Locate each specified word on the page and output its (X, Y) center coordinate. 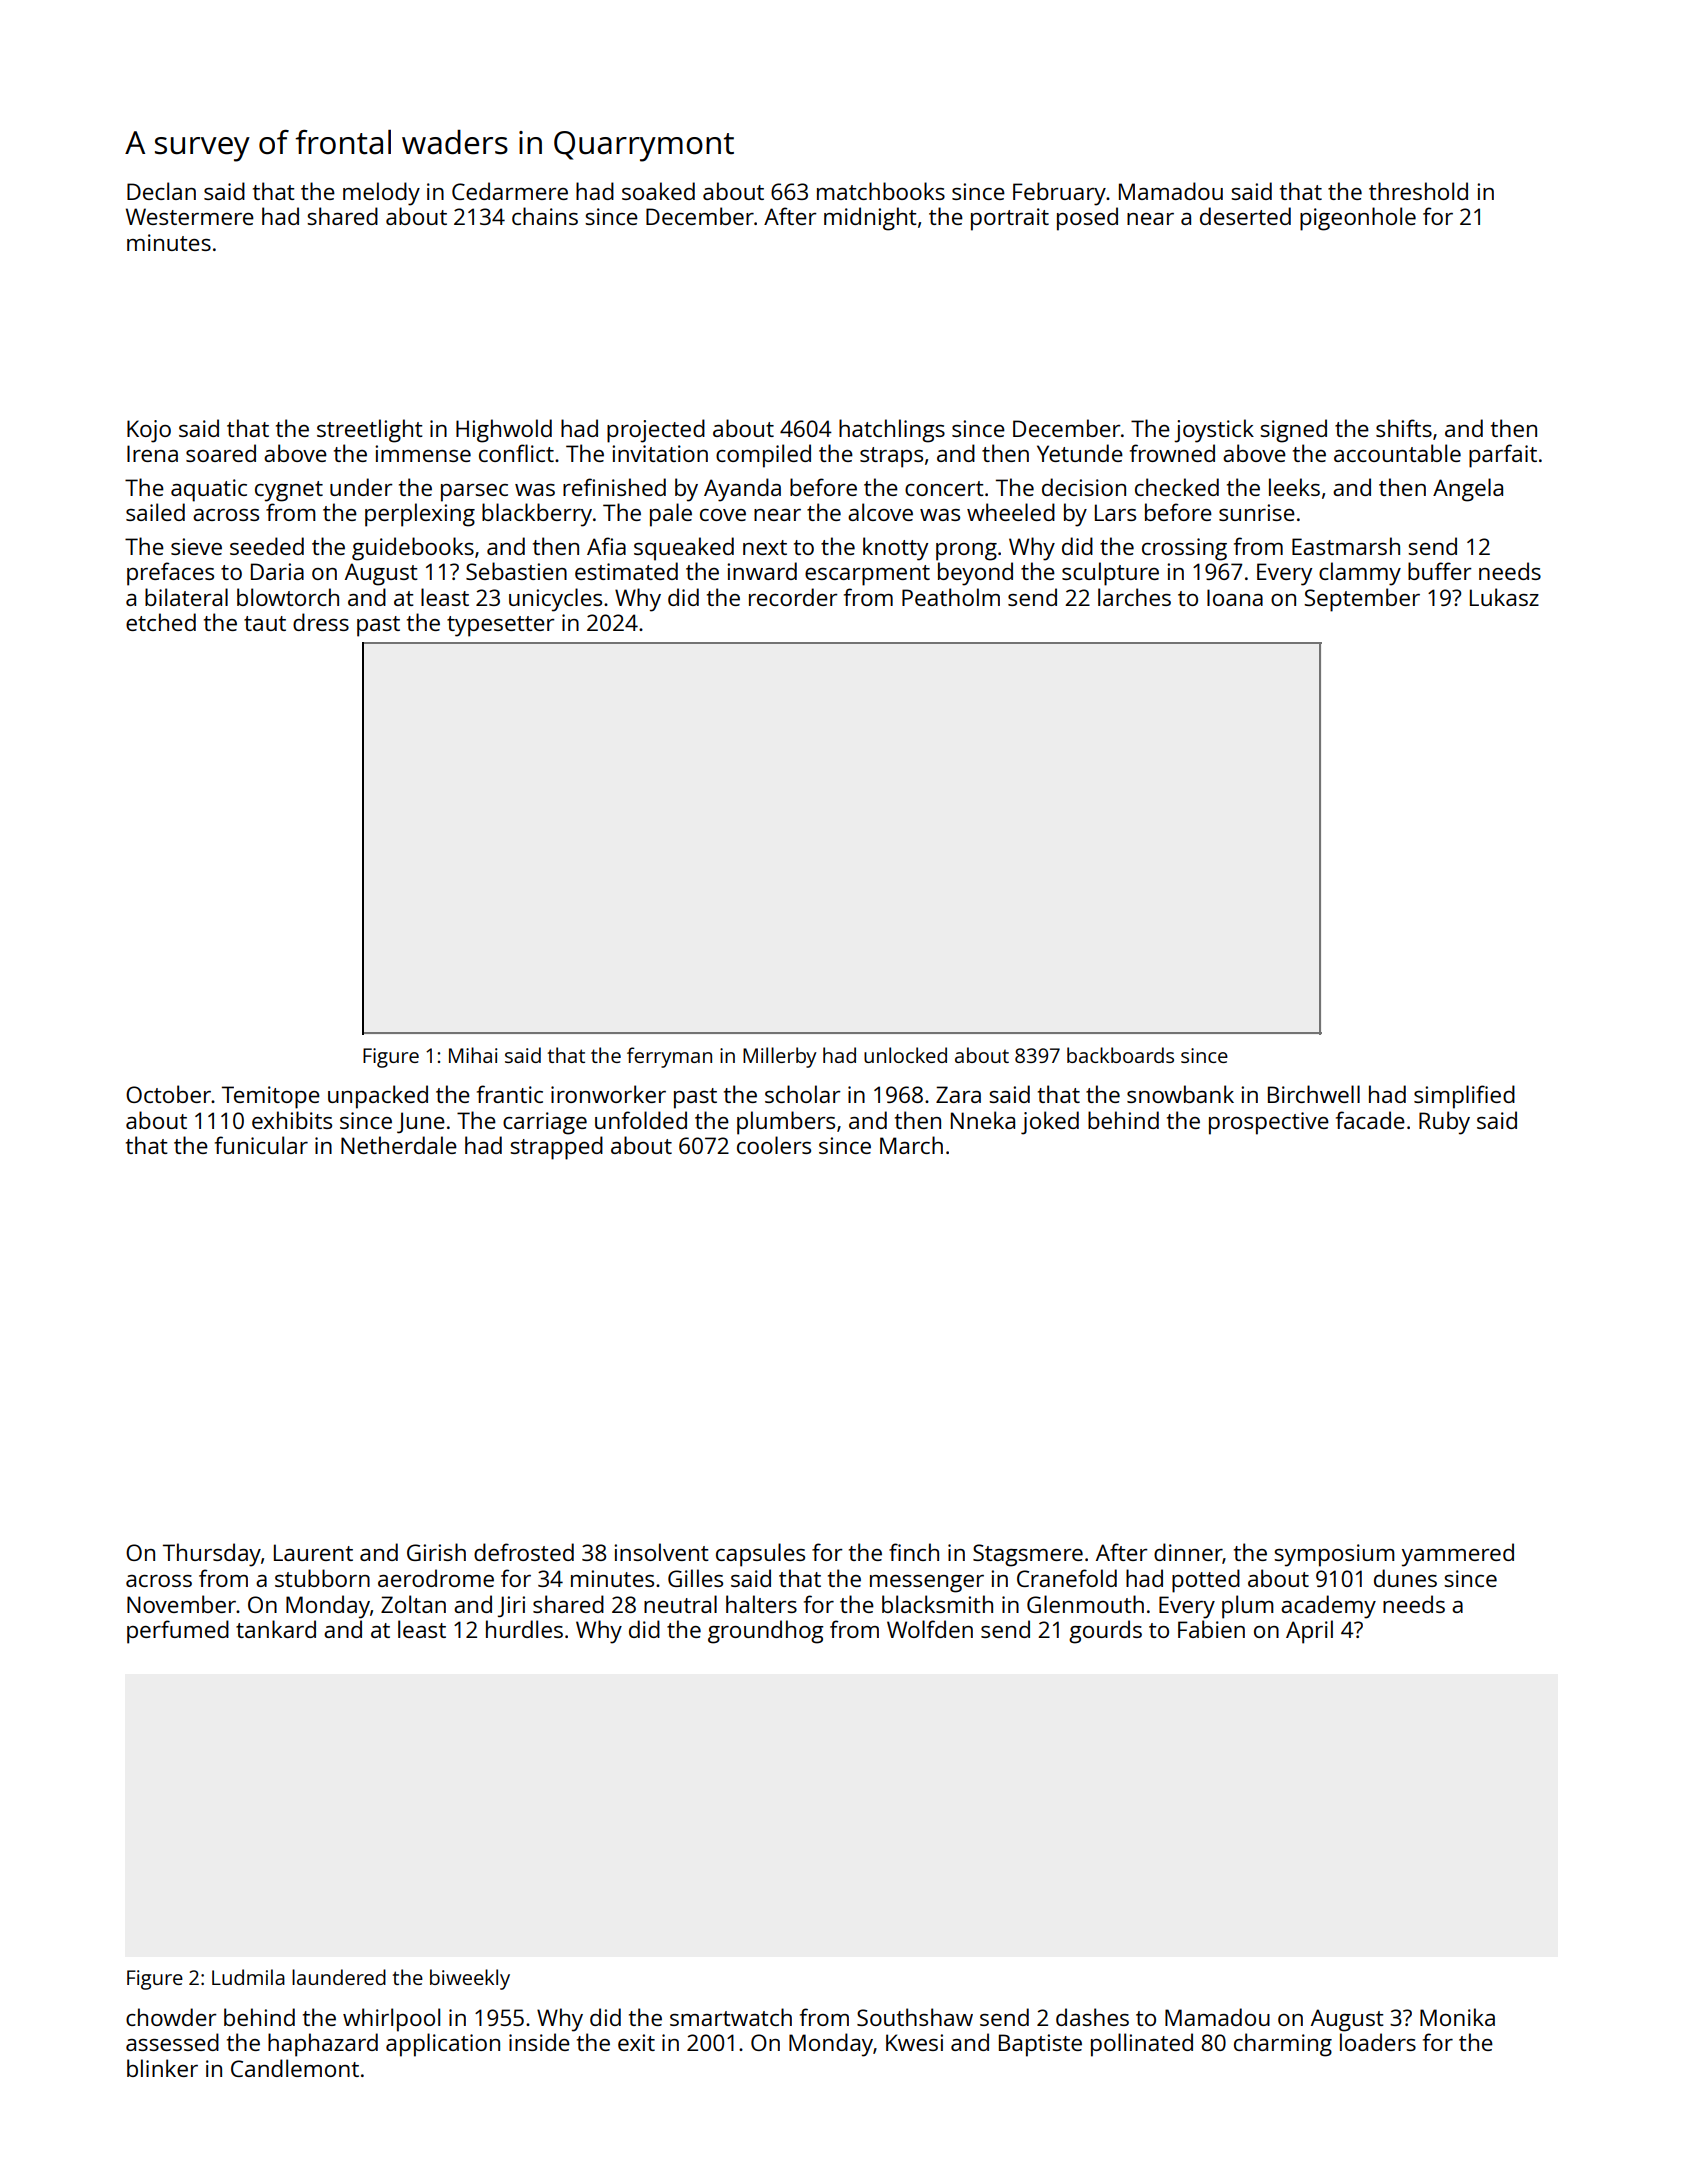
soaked (658, 191)
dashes (1092, 2017)
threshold (1418, 191)
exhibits (292, 1120)
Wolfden (930, 1629)
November (181, 1604)
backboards (1120, 1055)
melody (381, 194)
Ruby (1444, 1123)
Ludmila (248, 1977)
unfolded (641, 1120)
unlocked (905, 1055)
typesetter (501, 626)
